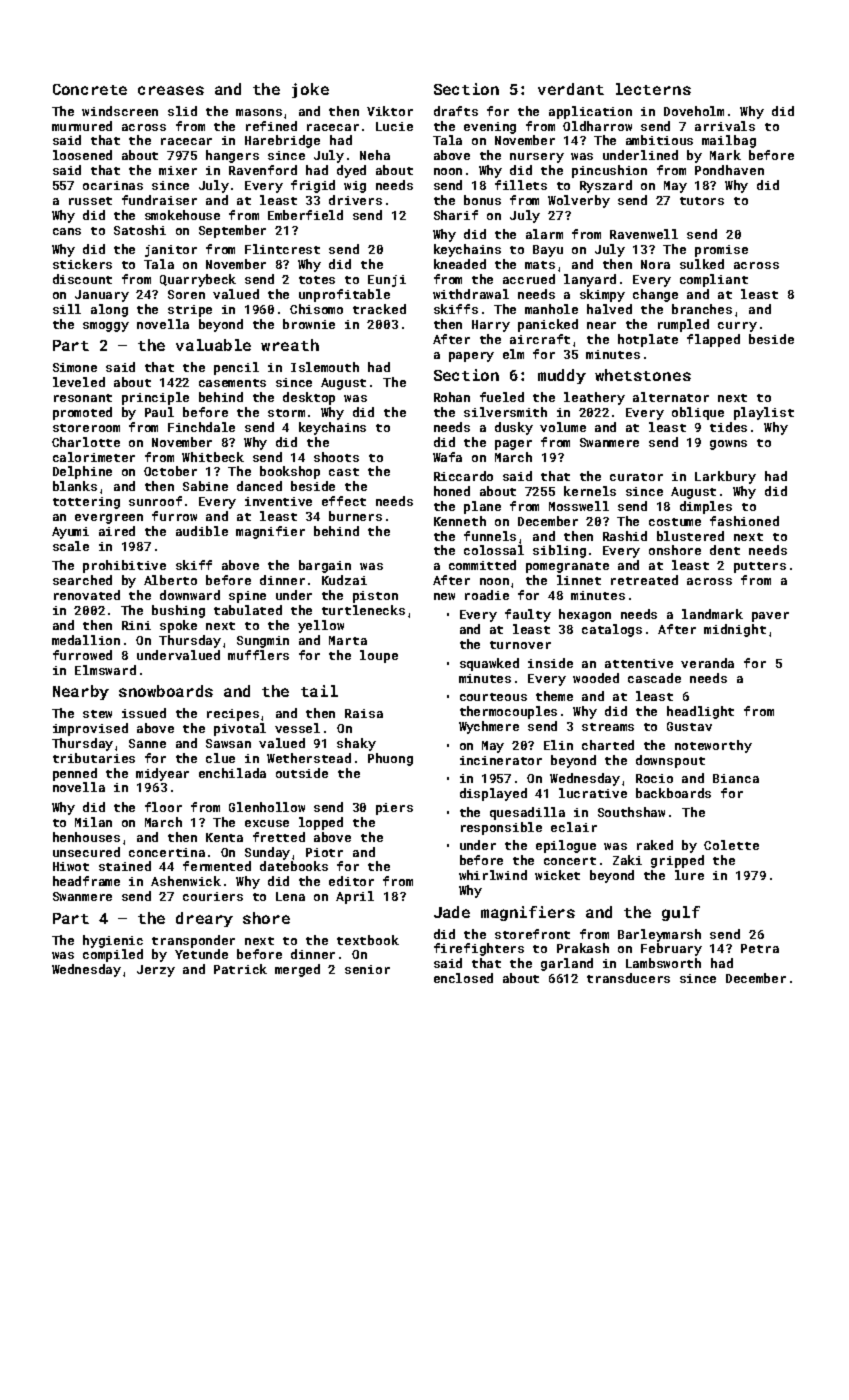 This image has width=849, height=1400. Describe the element at coordinates (171, 251) in the image. I see `janitor` at that location.
